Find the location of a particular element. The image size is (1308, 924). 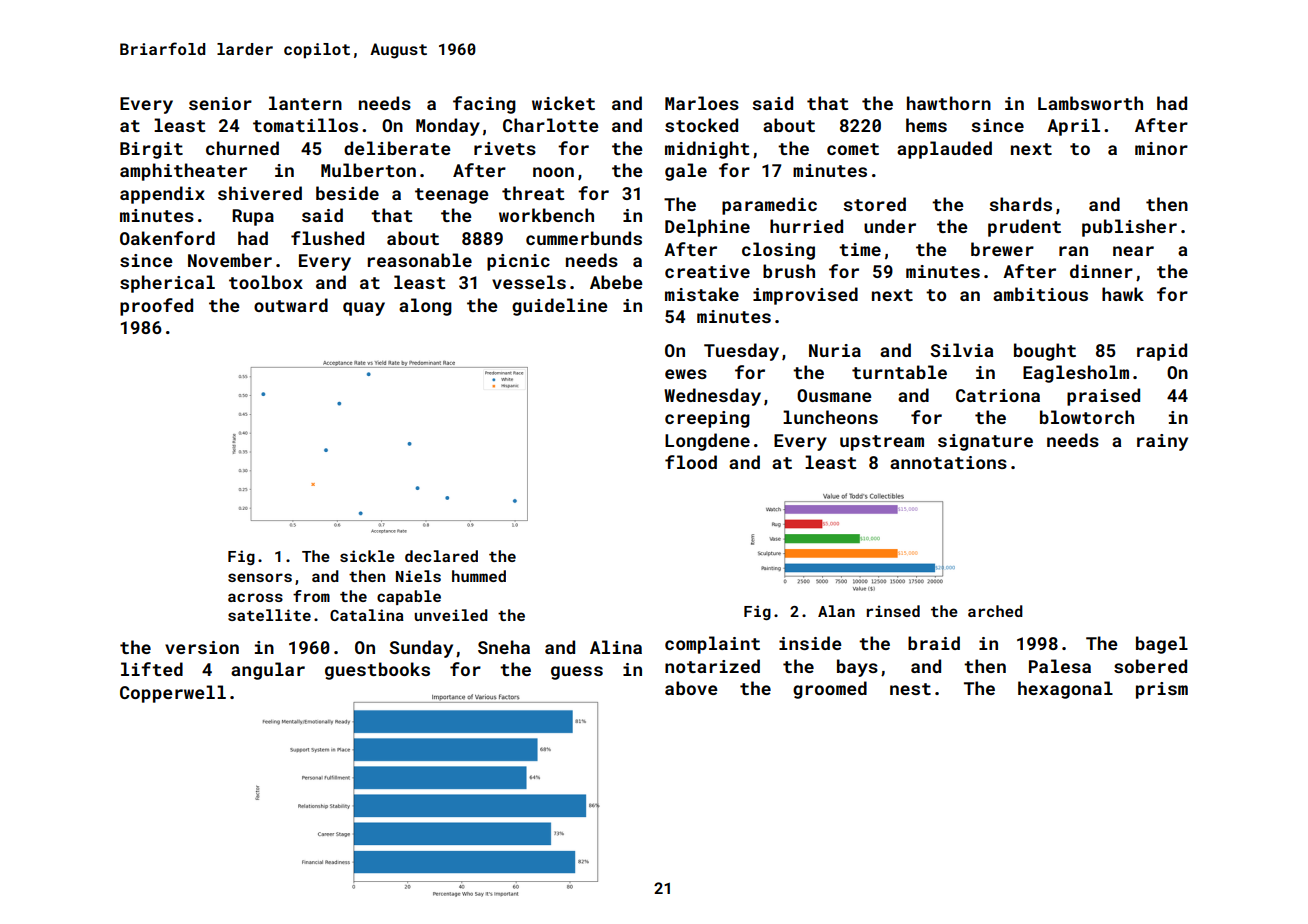

braid is located at coordinates (934, 643).
